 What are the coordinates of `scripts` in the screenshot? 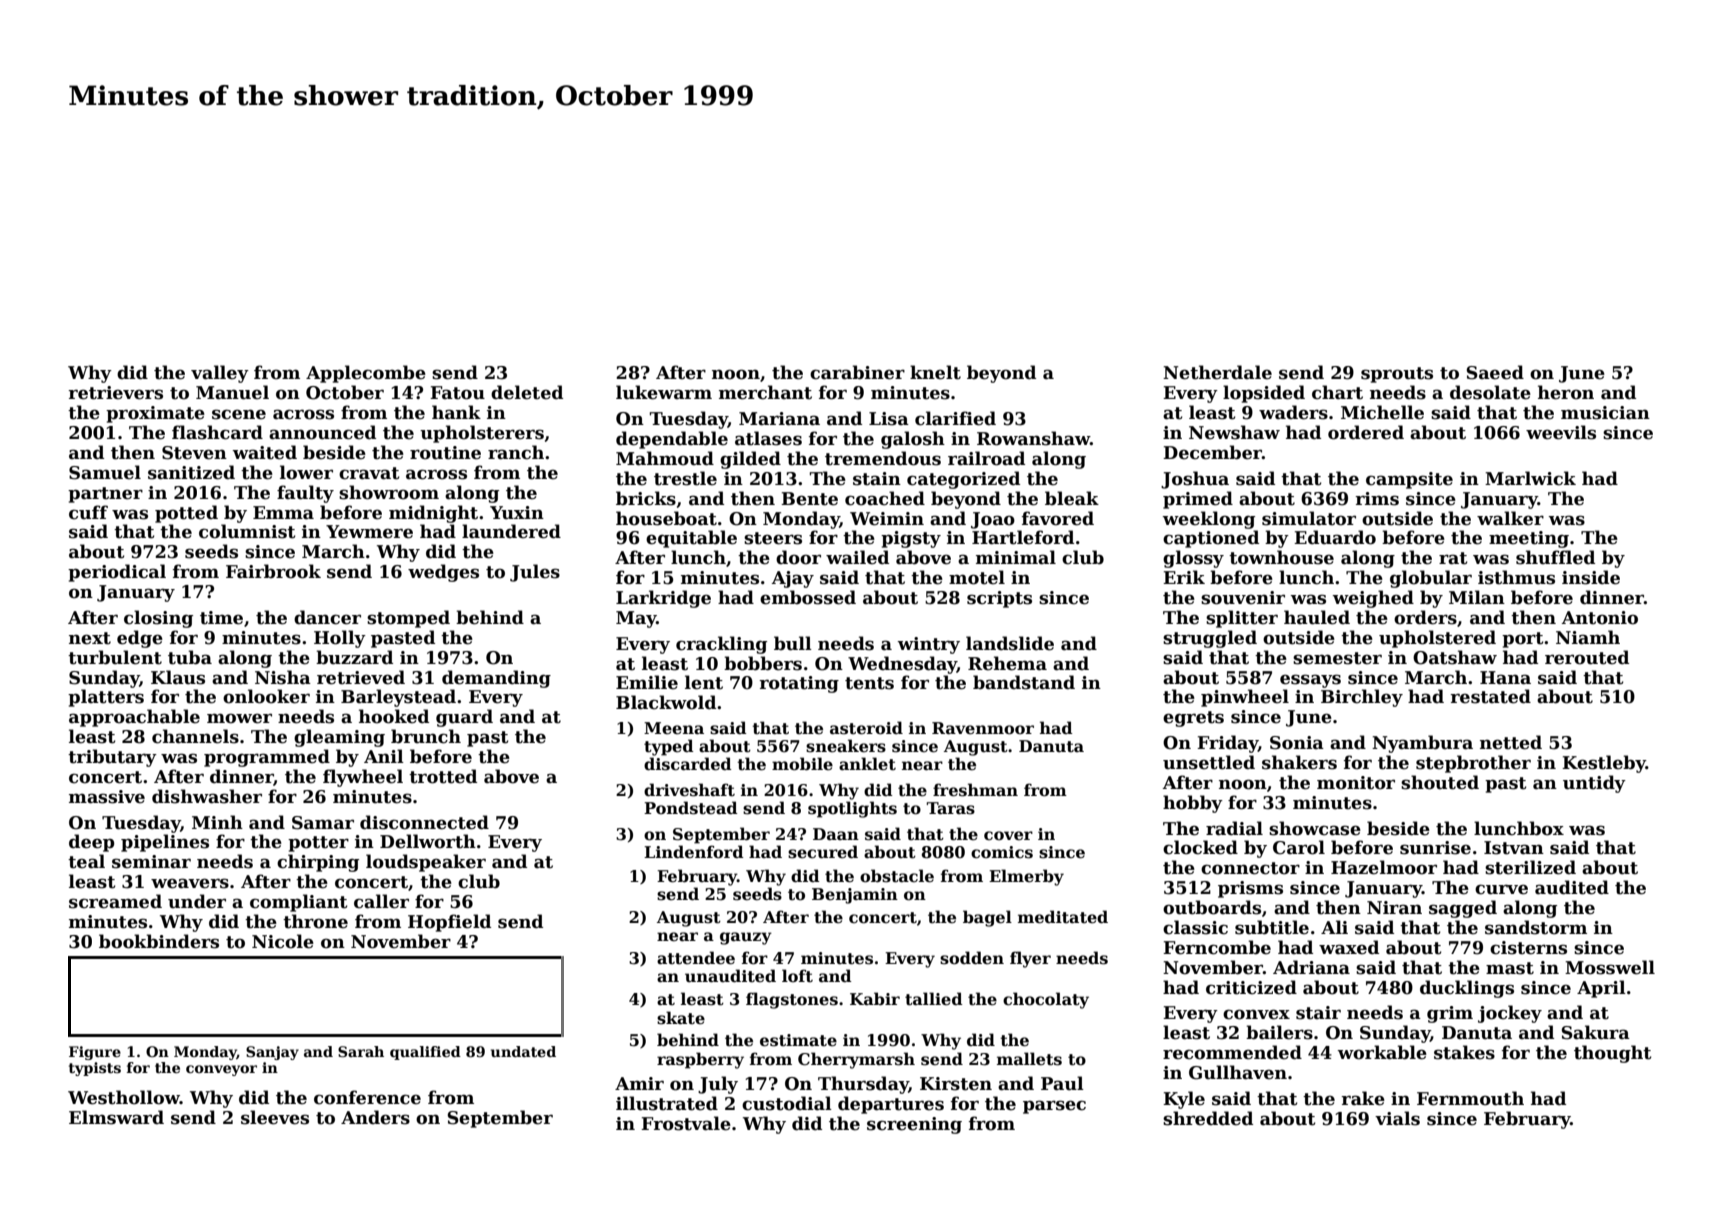 It's located at (999, 599).
